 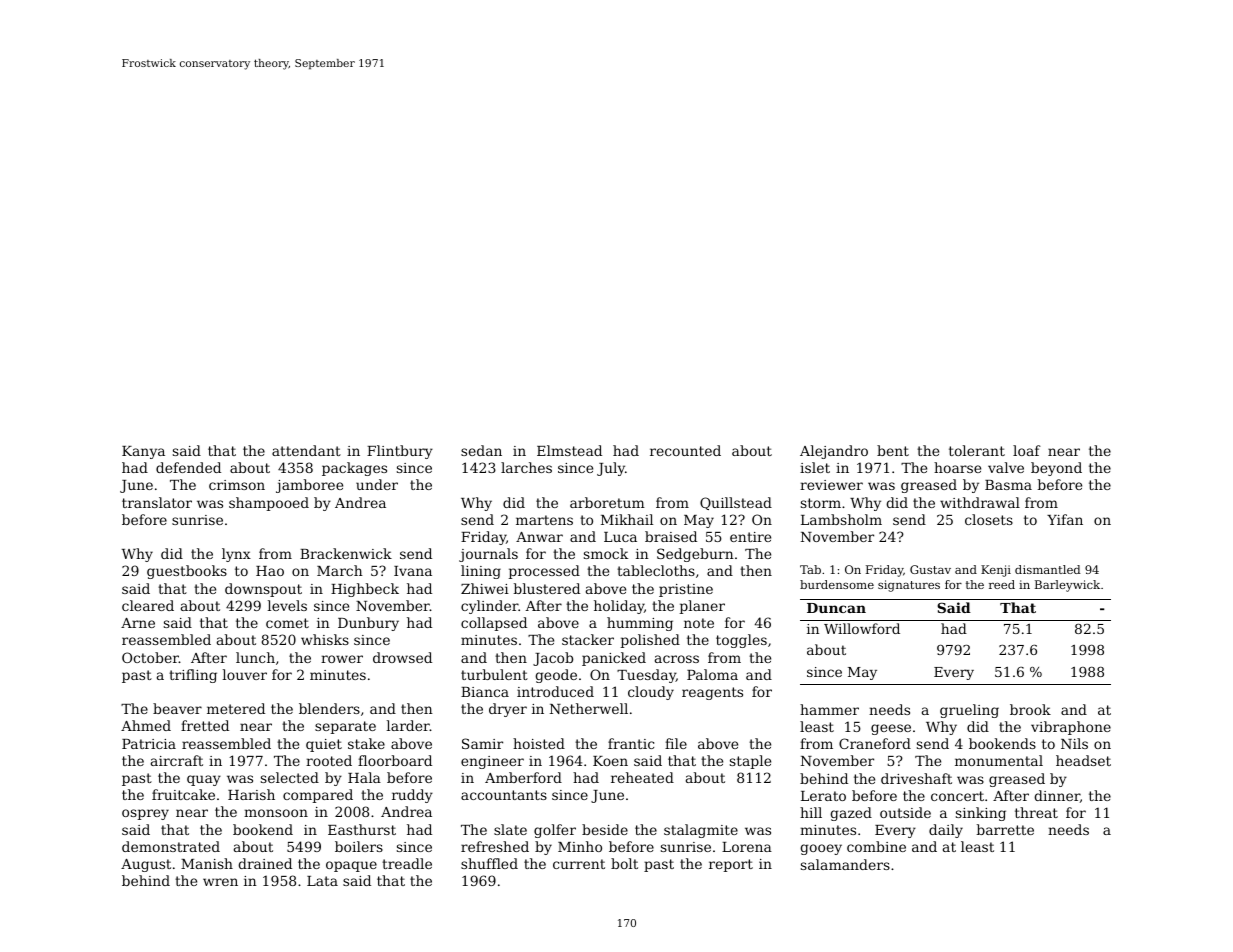 I want to click on arboretum, so click(x=607, y=502).
